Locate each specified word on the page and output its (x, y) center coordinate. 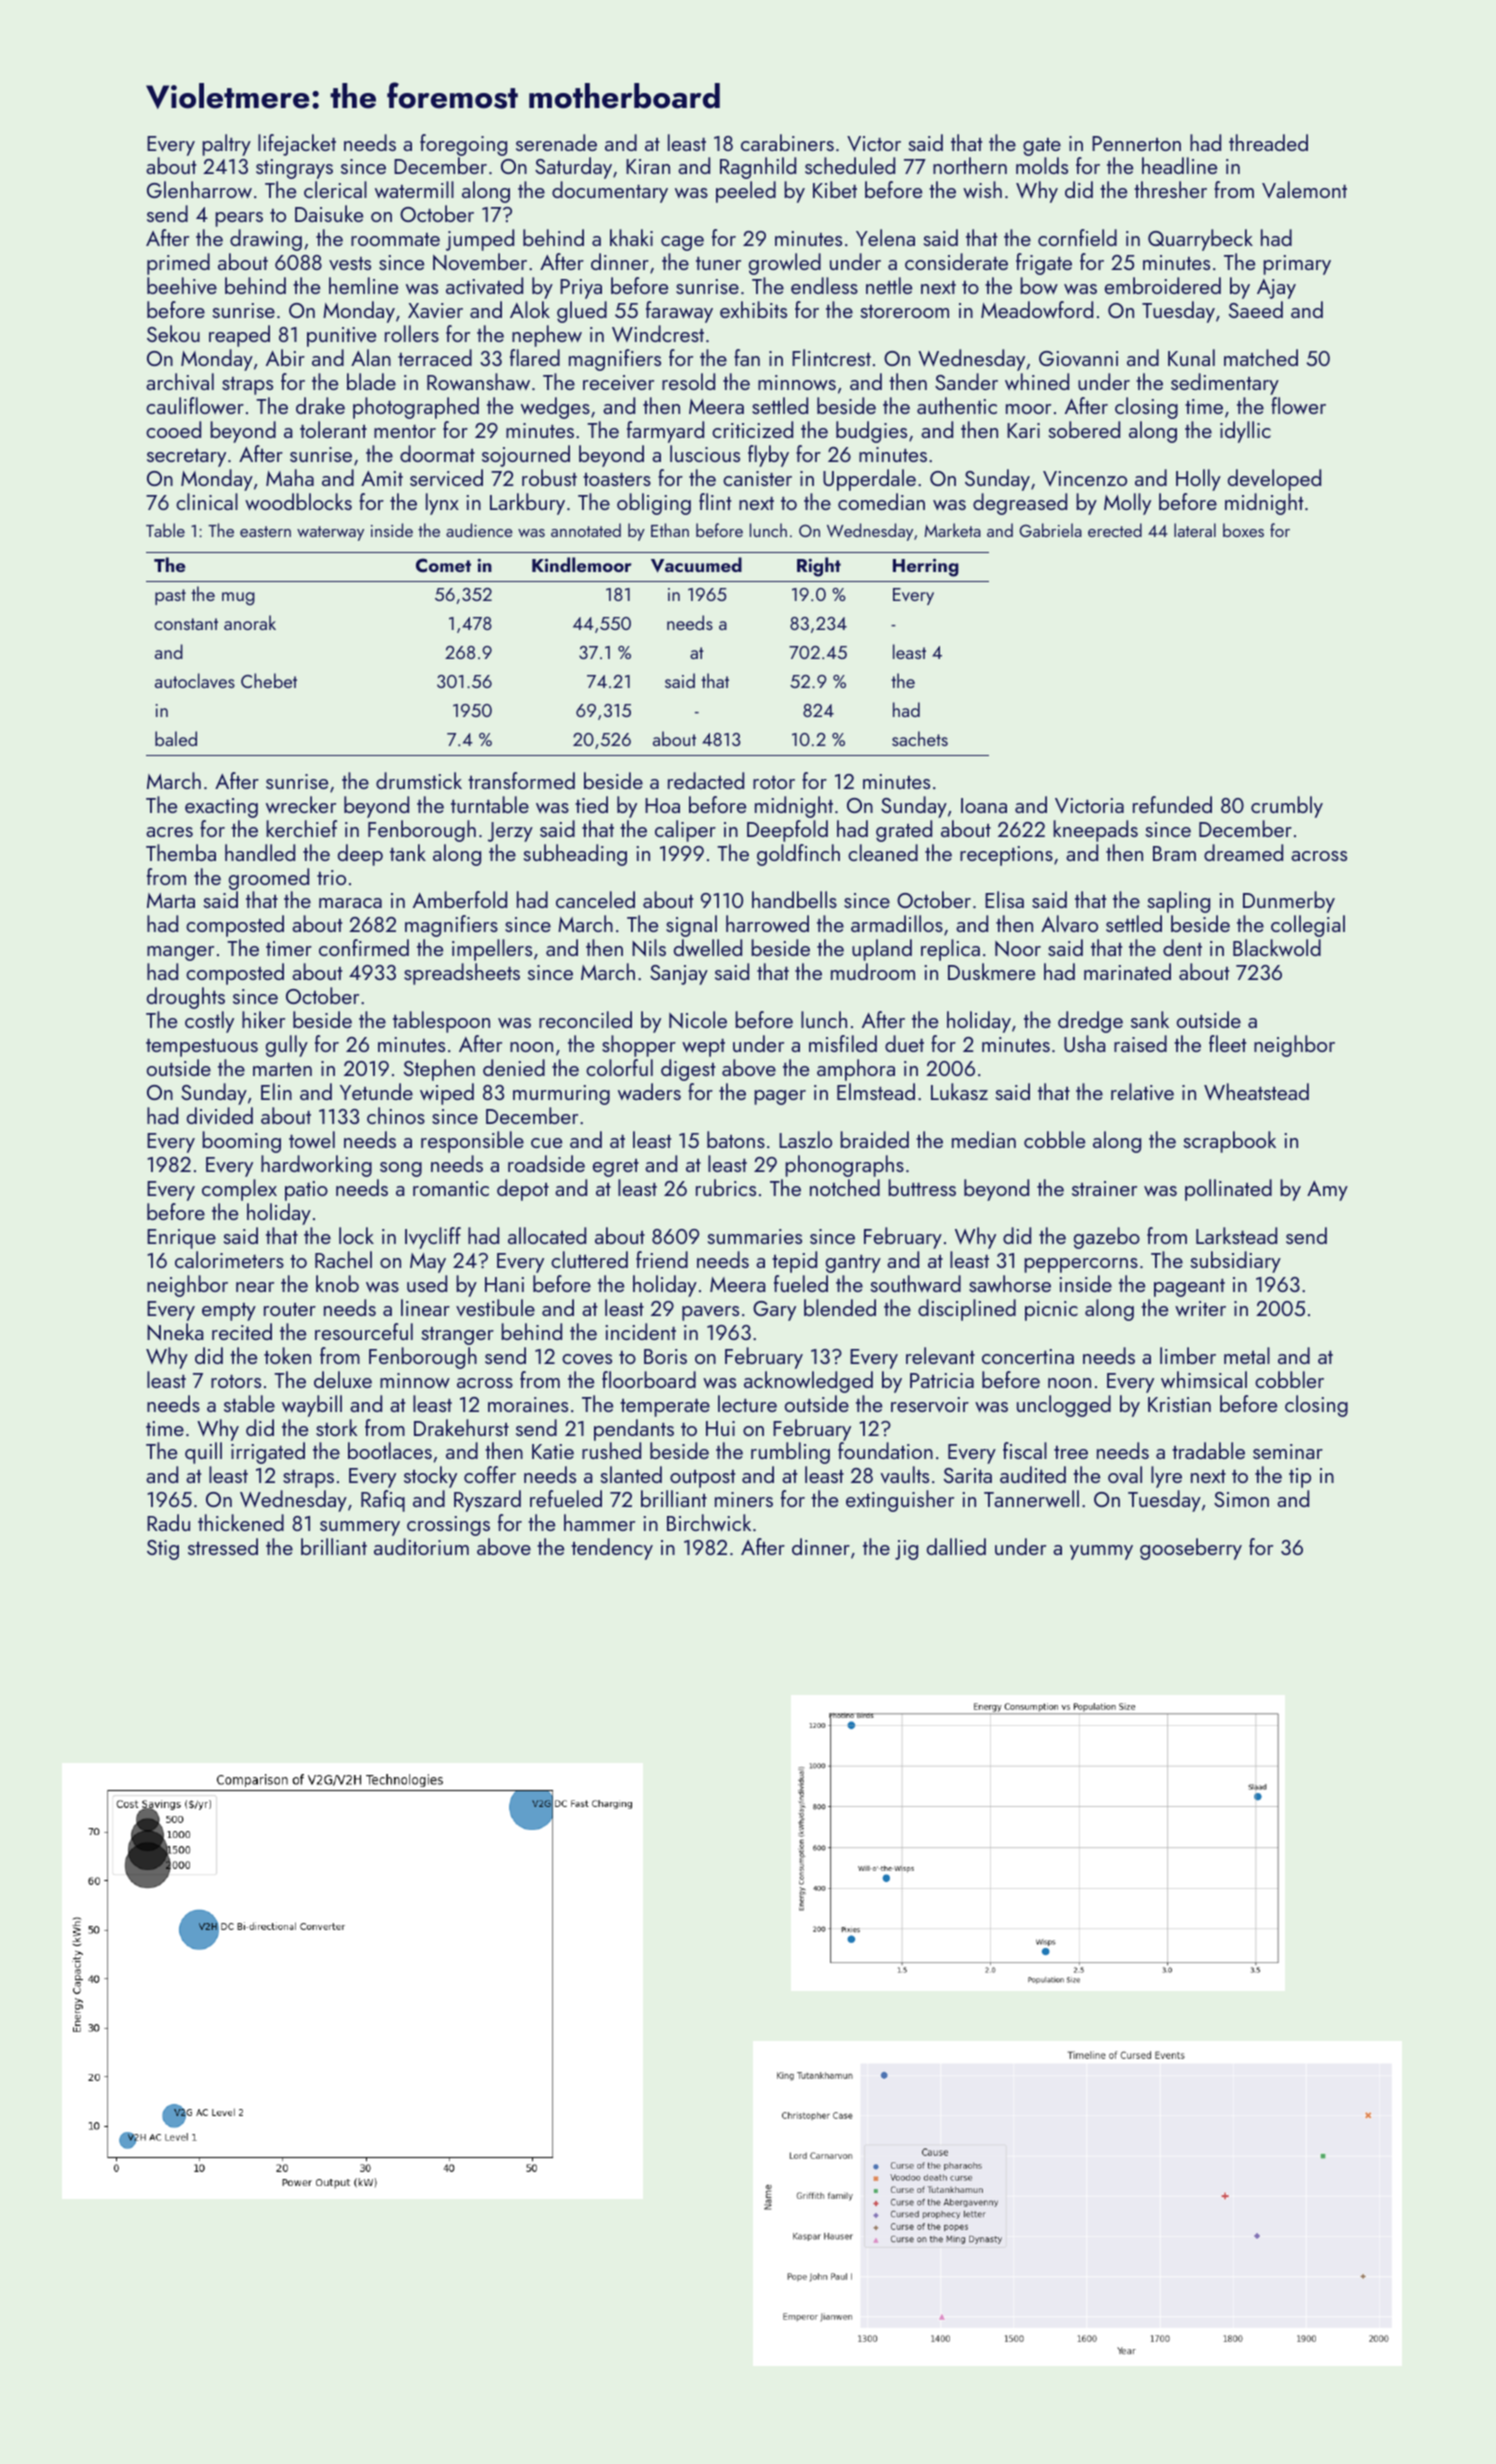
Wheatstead (1256, 1091)
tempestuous (202, 1047)
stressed (223, 1546)
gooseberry (1191, 1549)
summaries (755, 1236)
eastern (265, 531)
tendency (612, 1549)
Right (819, 567)
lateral (1195, 530)
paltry (226, 145)
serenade (556, 142)
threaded (1268, 142)
